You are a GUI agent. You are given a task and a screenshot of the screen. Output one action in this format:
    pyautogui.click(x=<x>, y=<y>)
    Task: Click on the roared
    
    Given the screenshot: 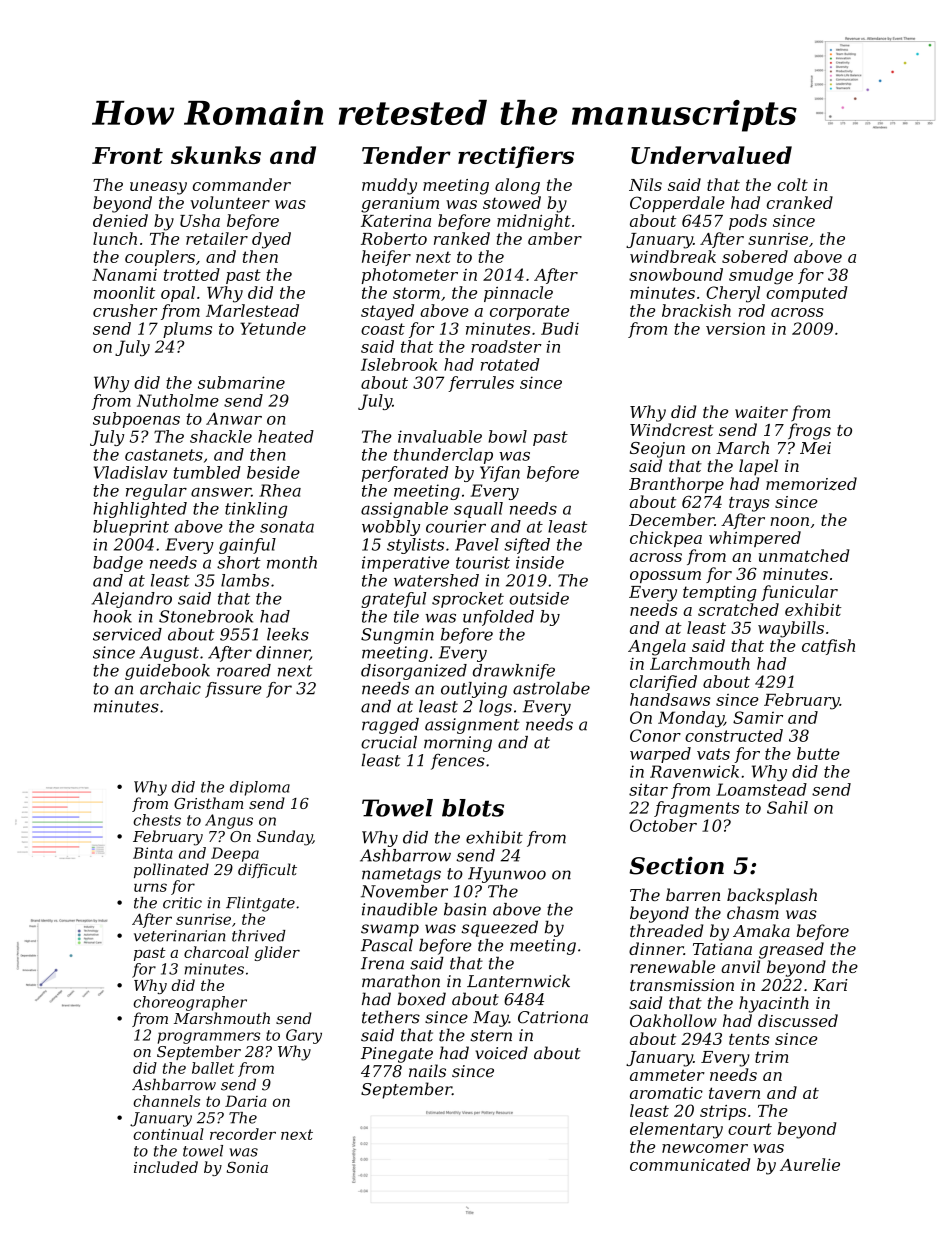 What is the action you would take?
    pyautogui.click(x=244, y=670)
